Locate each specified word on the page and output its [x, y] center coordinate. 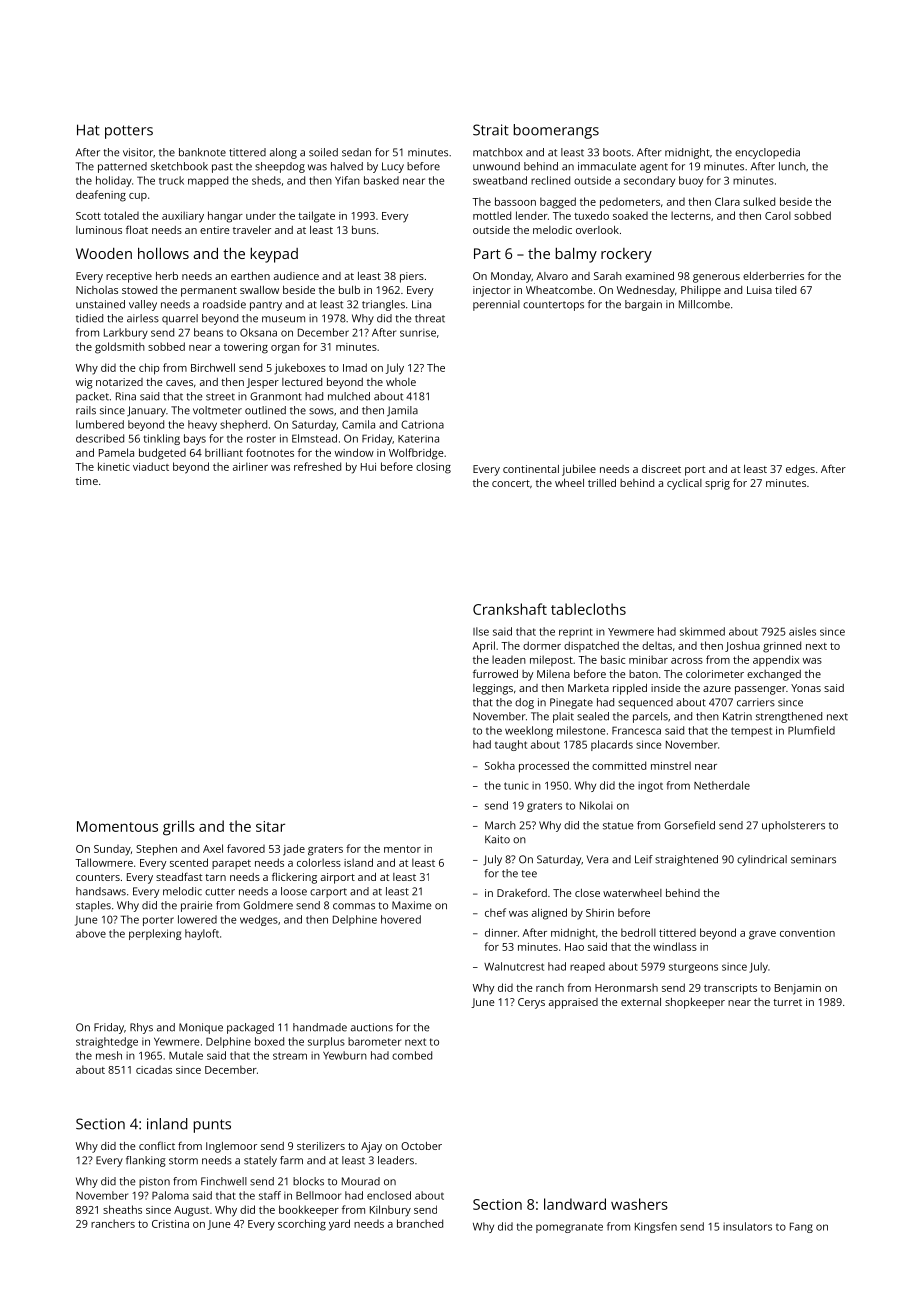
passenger [760, 690]
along [283, 153]
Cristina [170, 1224]
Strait [491, 130]
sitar [270, 826]
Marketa [588, 688]
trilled [602, 483]
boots [617, 152]
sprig [717, 484]
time [87, 481]
